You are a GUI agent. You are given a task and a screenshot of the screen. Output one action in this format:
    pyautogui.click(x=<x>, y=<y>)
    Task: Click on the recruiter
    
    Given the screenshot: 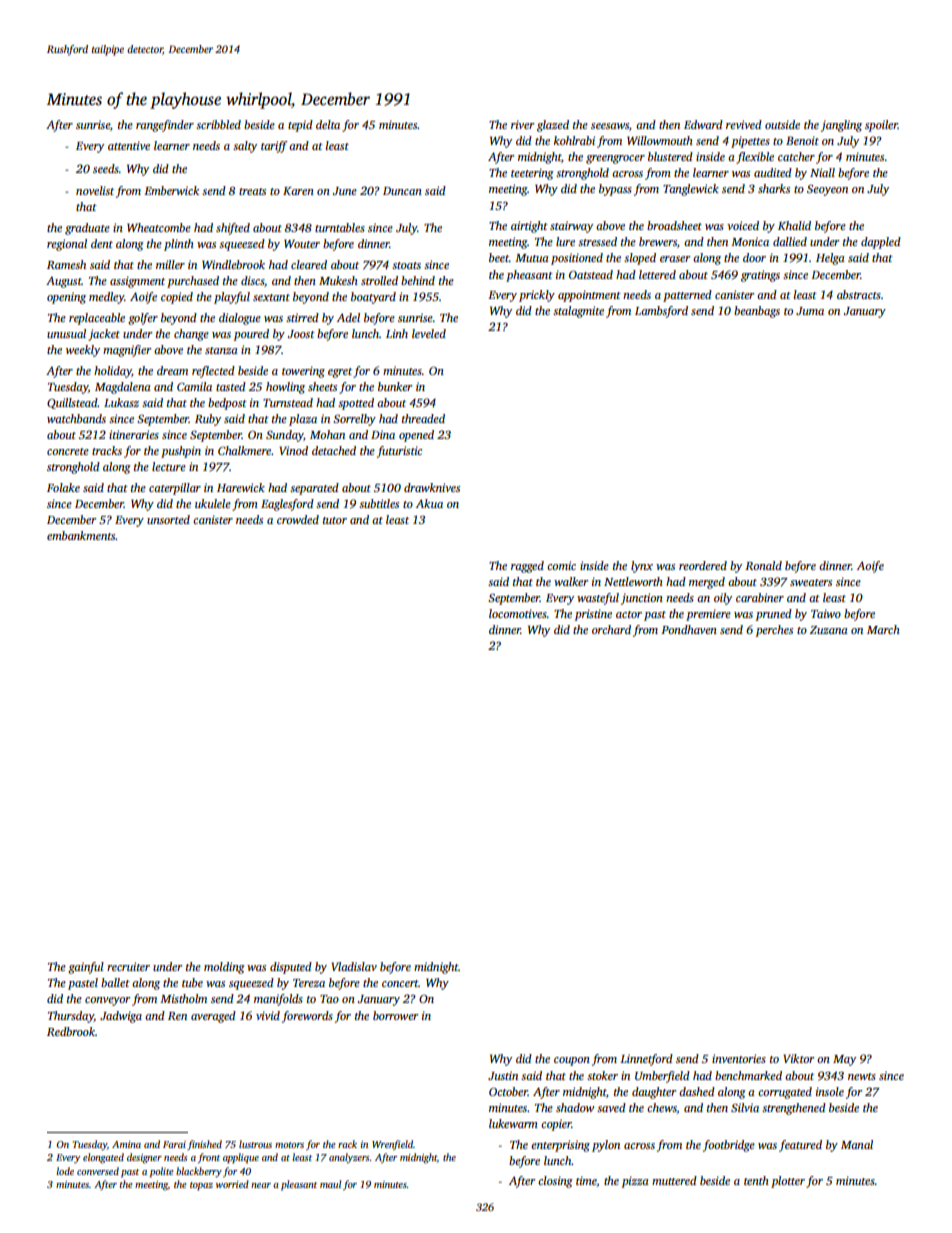 What is the action you would take?
    pyautogui.click(x=128, y=966)
